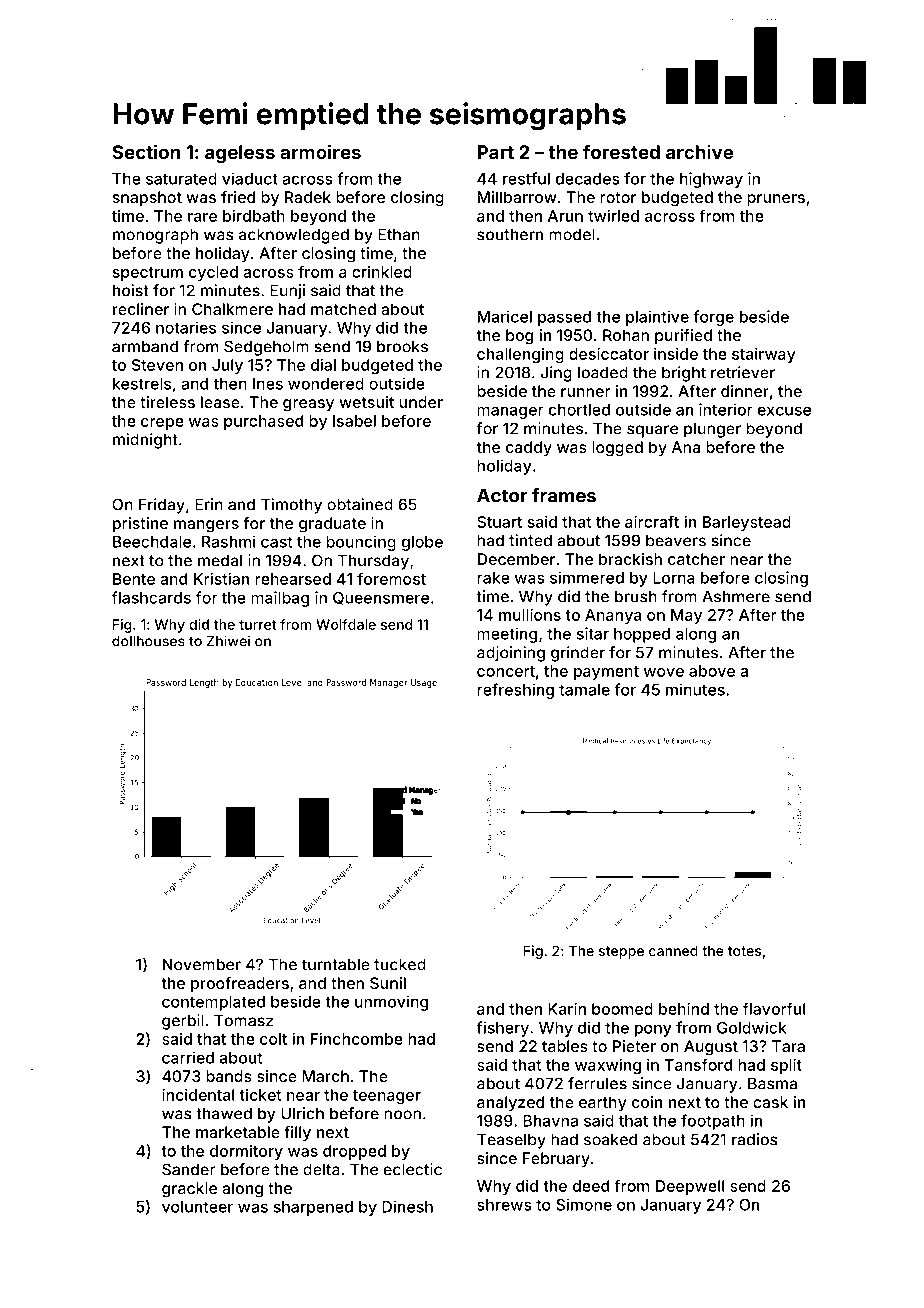 This screenshot has width=924, height=1308. Describe the element at coordinates (240, 984) in the screenshot. I see `proofreaders` at that location.
